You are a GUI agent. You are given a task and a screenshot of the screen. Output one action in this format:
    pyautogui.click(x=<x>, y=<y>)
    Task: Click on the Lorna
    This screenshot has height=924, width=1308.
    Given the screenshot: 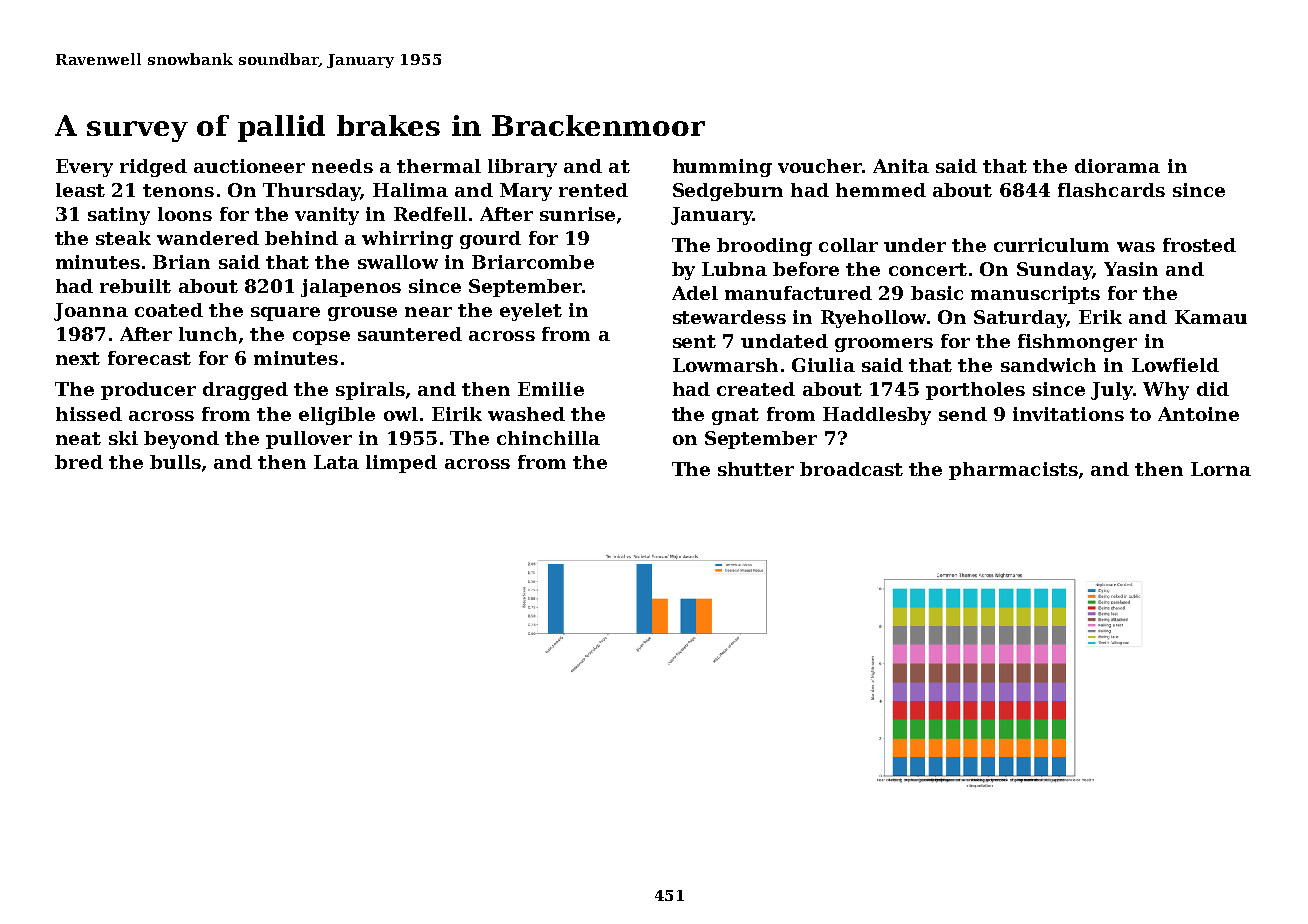 What is the action you would take?
    pyautogui.click(x=1221, y=469)
